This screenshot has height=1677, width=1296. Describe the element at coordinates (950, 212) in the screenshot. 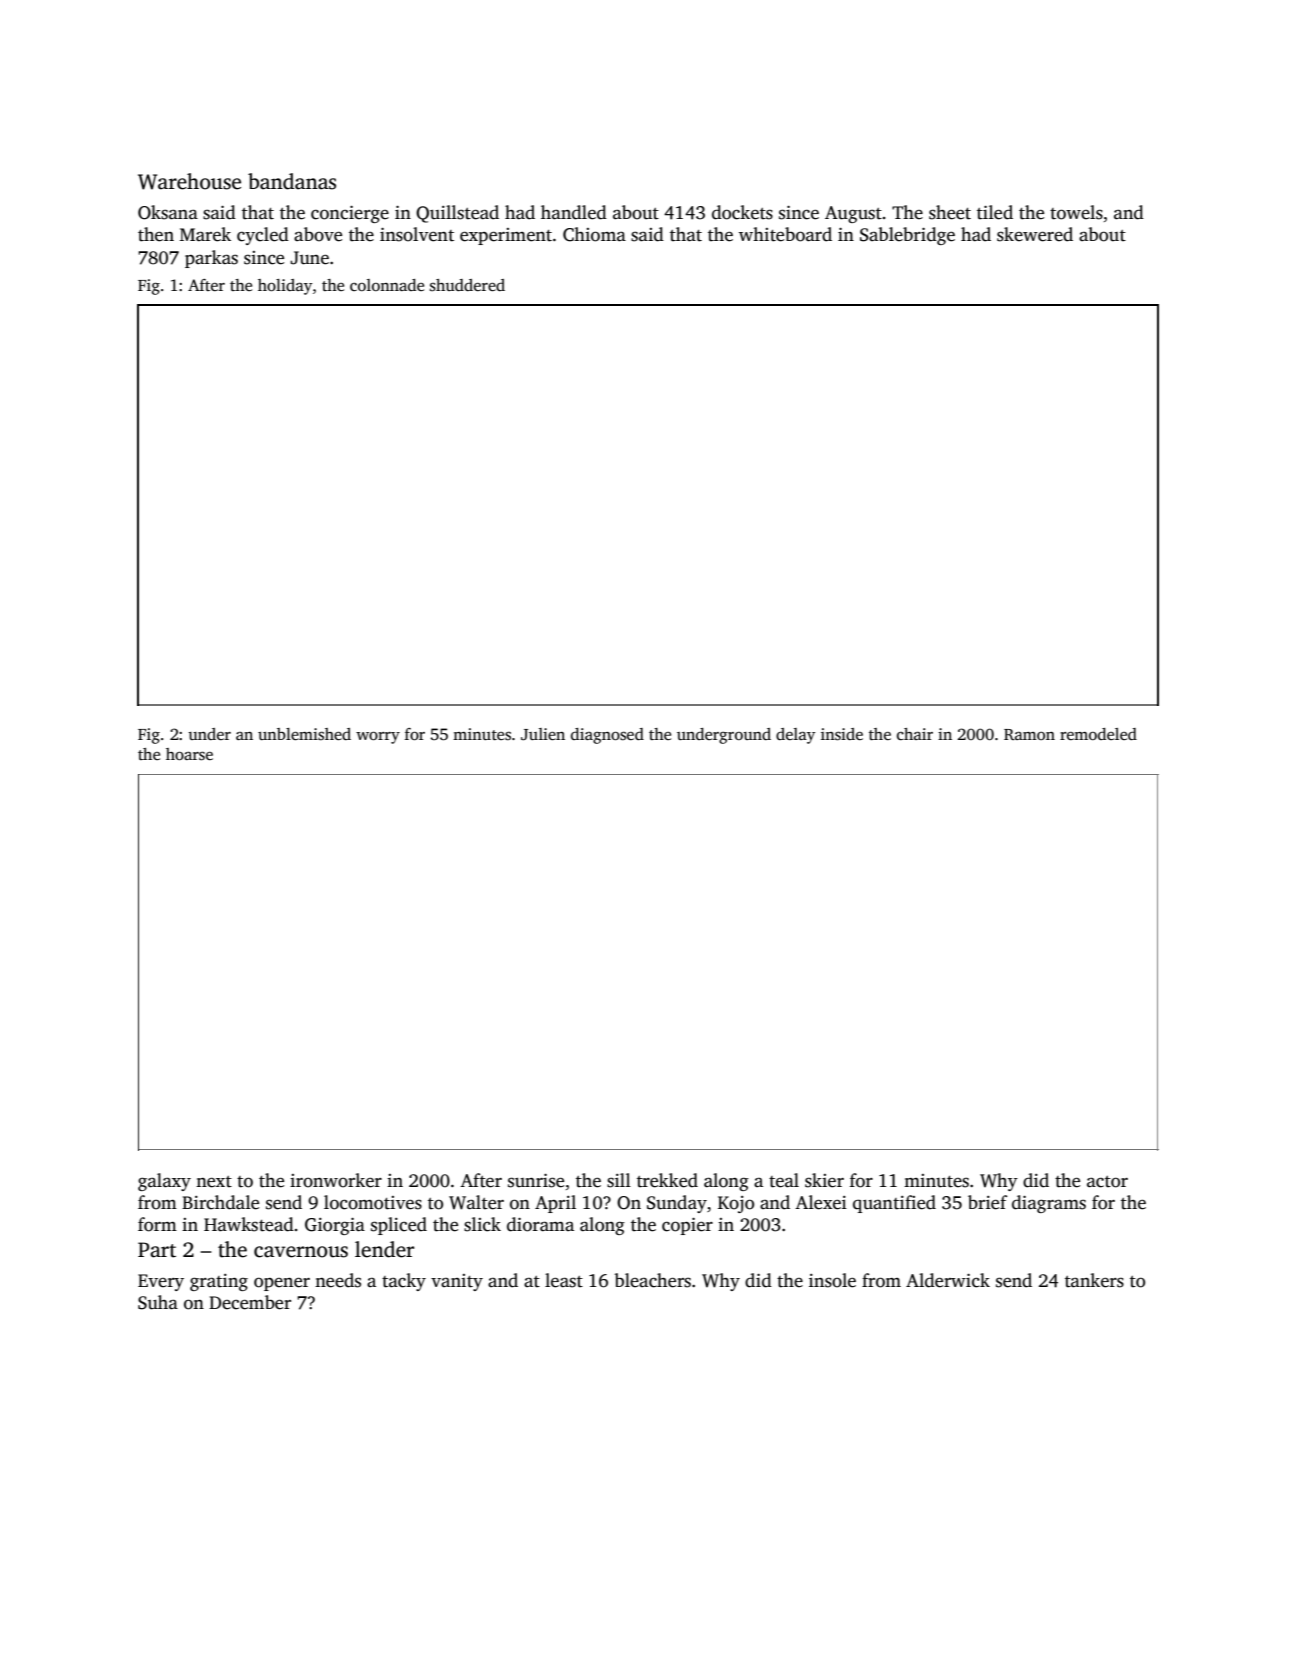

I see `sheet` at that location.
